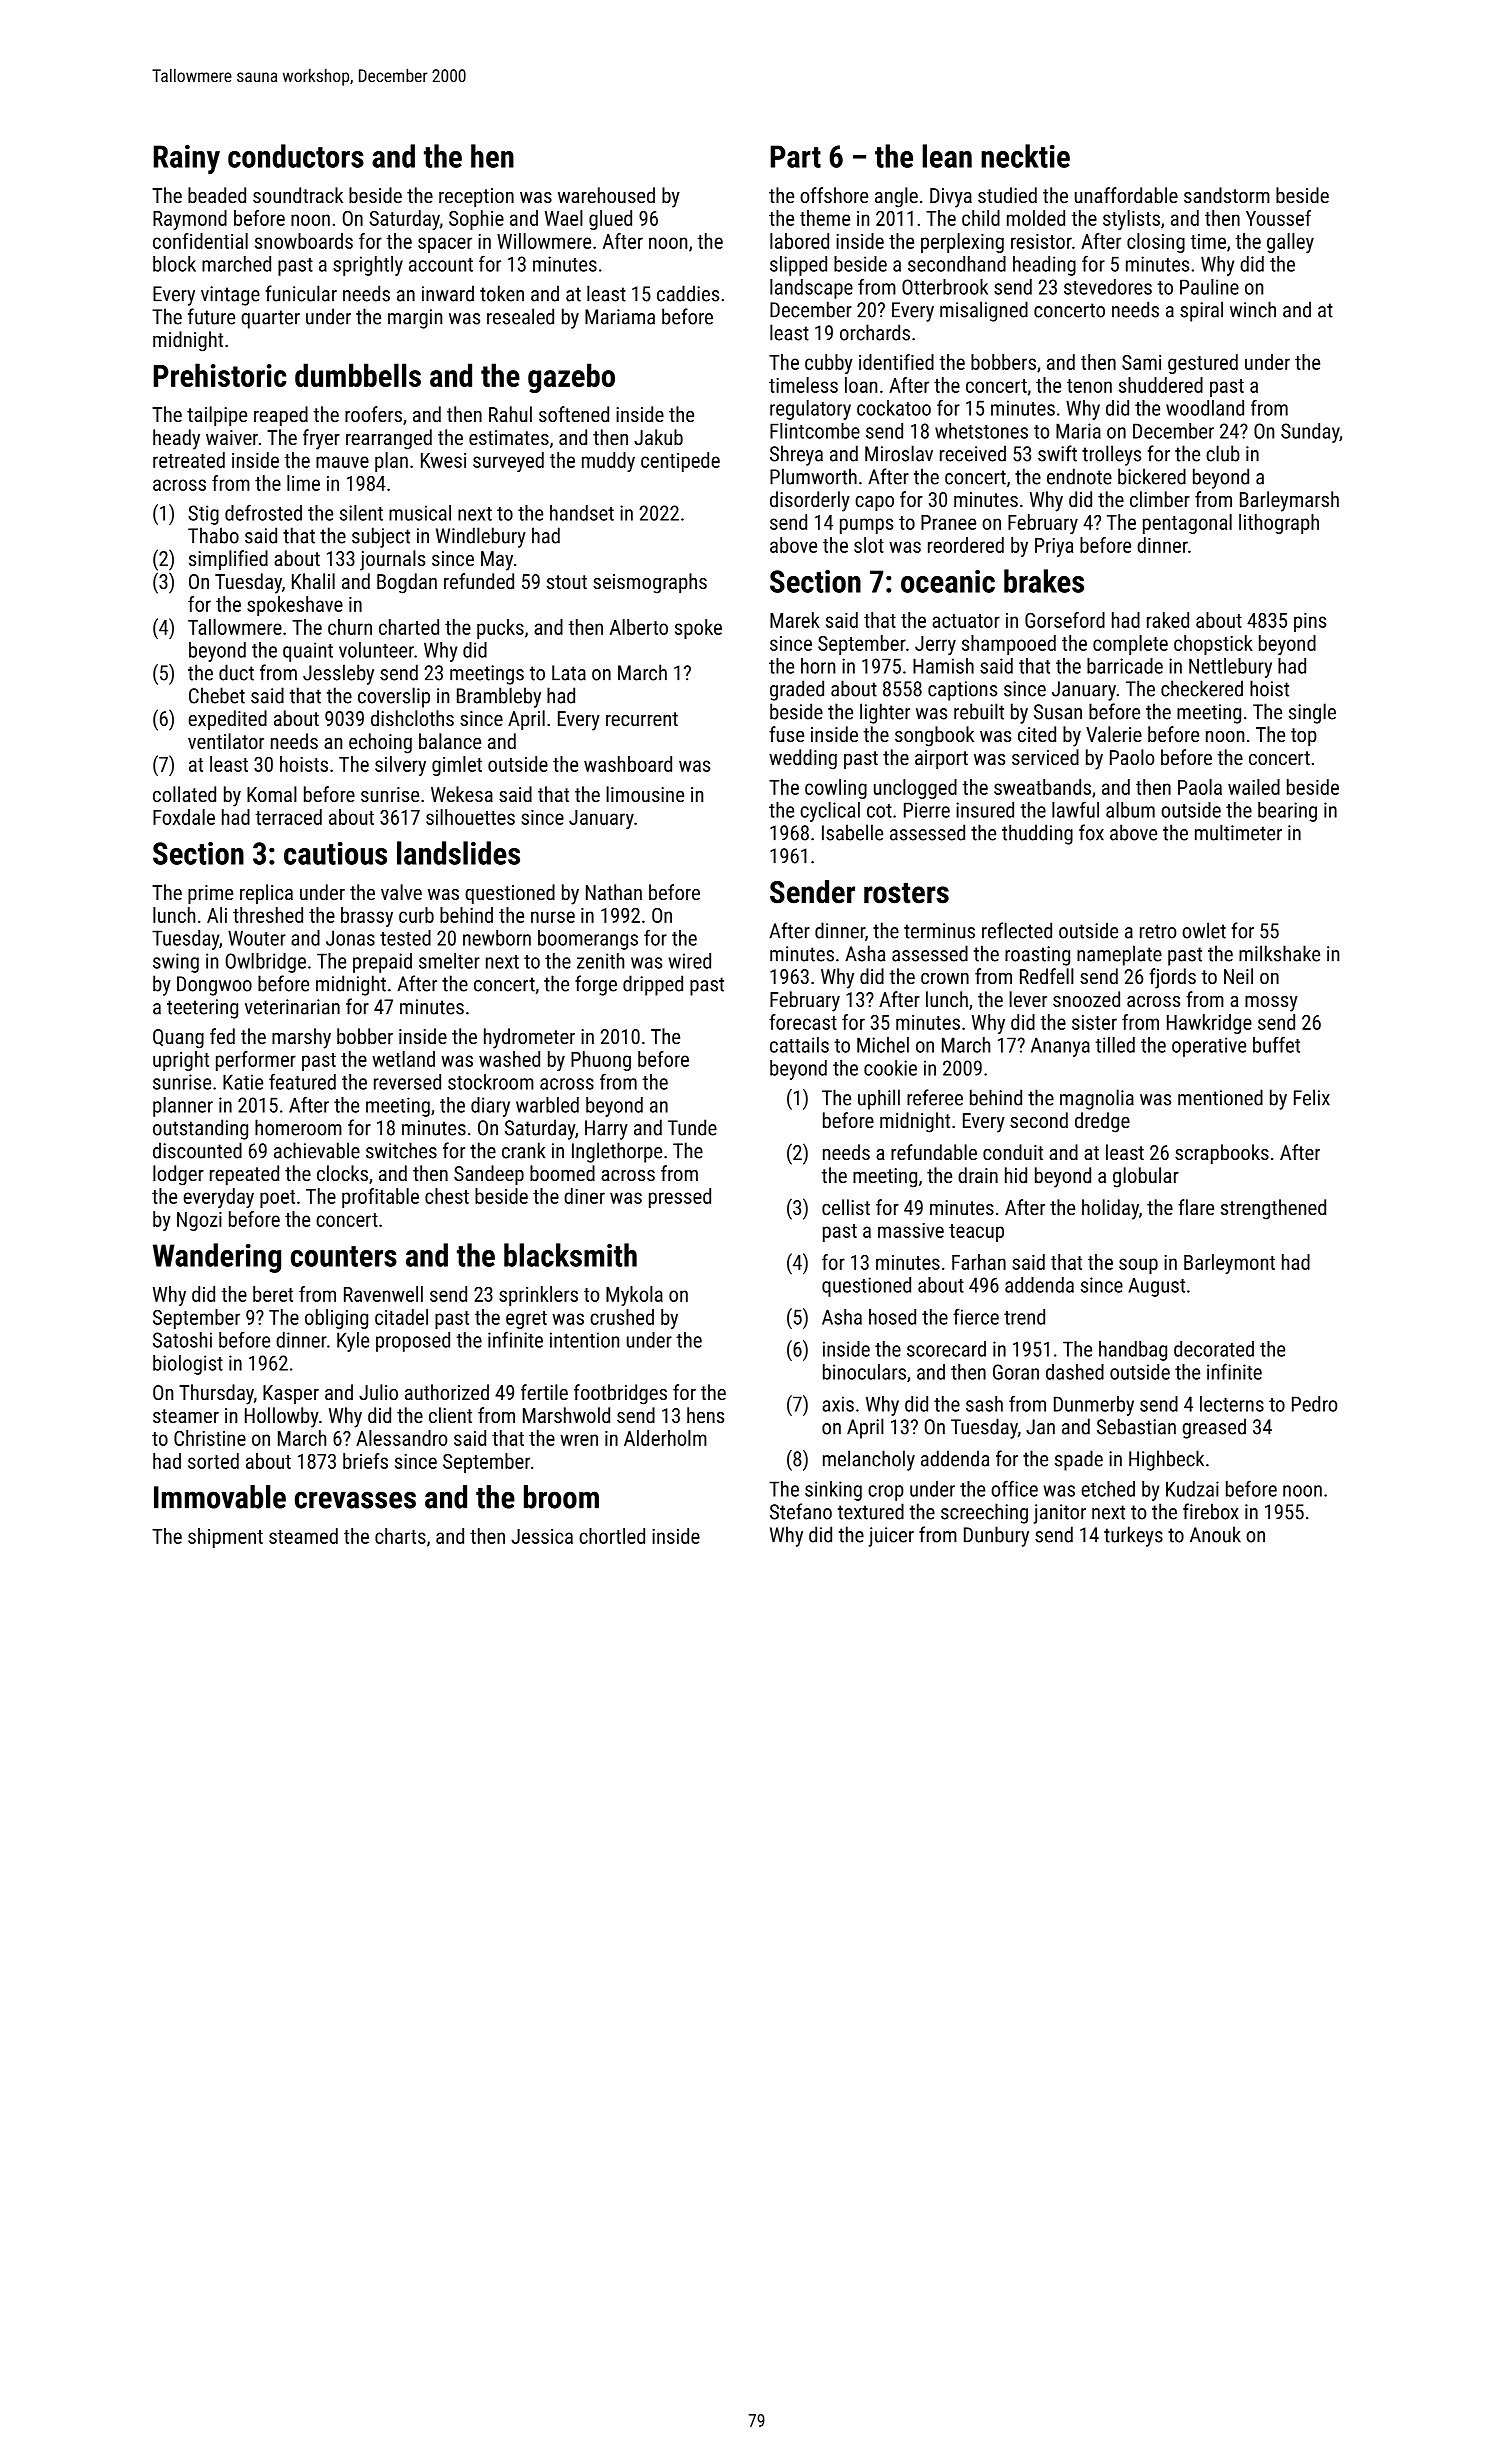 The width and height of the screenshot is (1496, 2464). Describe the element at coordinates (1054, 547) in the screenshot. I see `Priya` at that location.
